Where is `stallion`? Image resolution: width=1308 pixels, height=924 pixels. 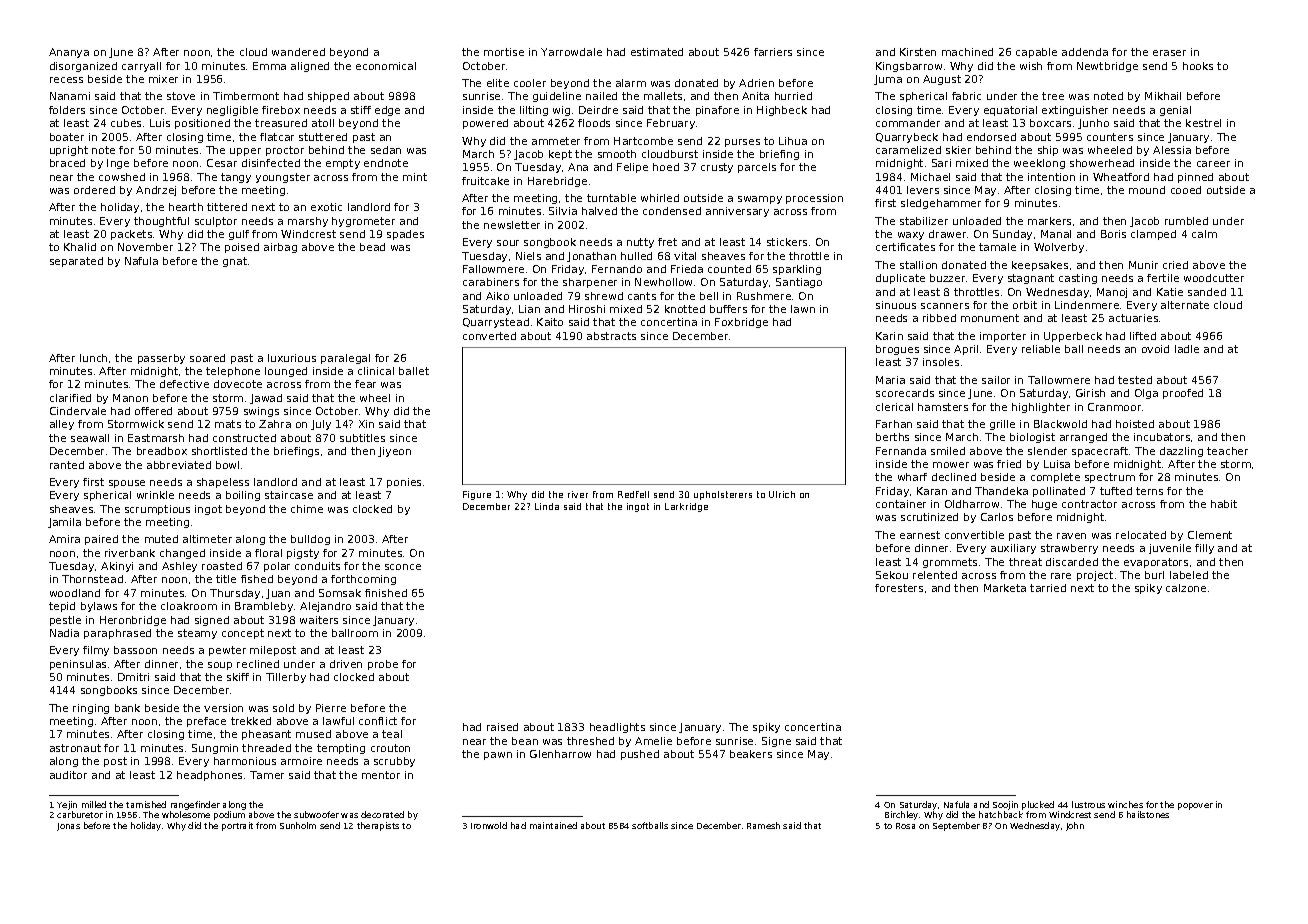 stallion is located at coordinates (918, 265).
